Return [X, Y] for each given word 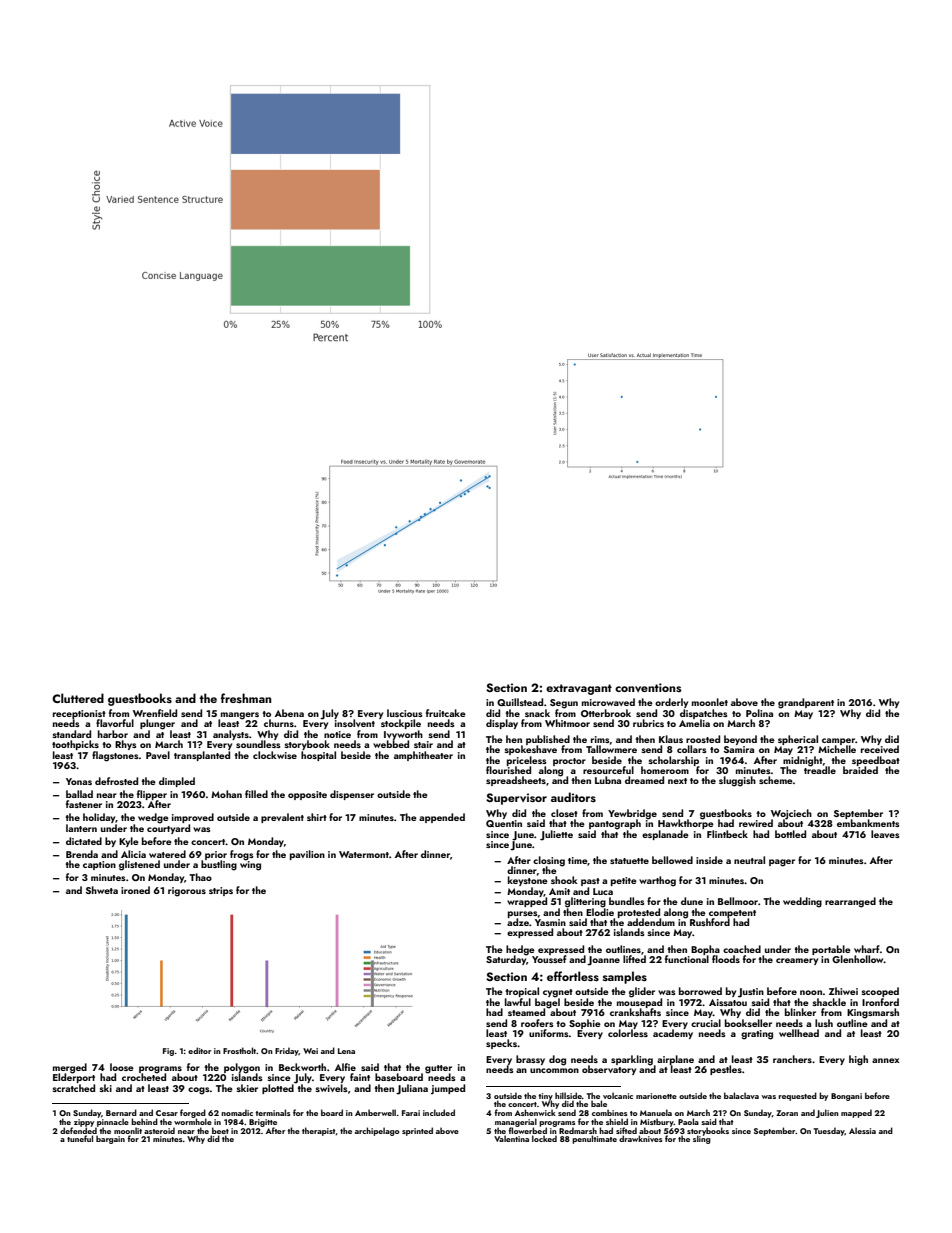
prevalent [282, 818]
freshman [246, 698]
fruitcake [446, 713]
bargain [110, 1139]
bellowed [672, 860]
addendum [651, 922]
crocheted [144, 1077]
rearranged [850, 902]
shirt [317, 817]
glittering [585, 902]
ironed [135, 890]
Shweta [102, 890]
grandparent [806, 703]
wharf [867, 949]
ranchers [792, 1059]
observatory [609, 1070]
